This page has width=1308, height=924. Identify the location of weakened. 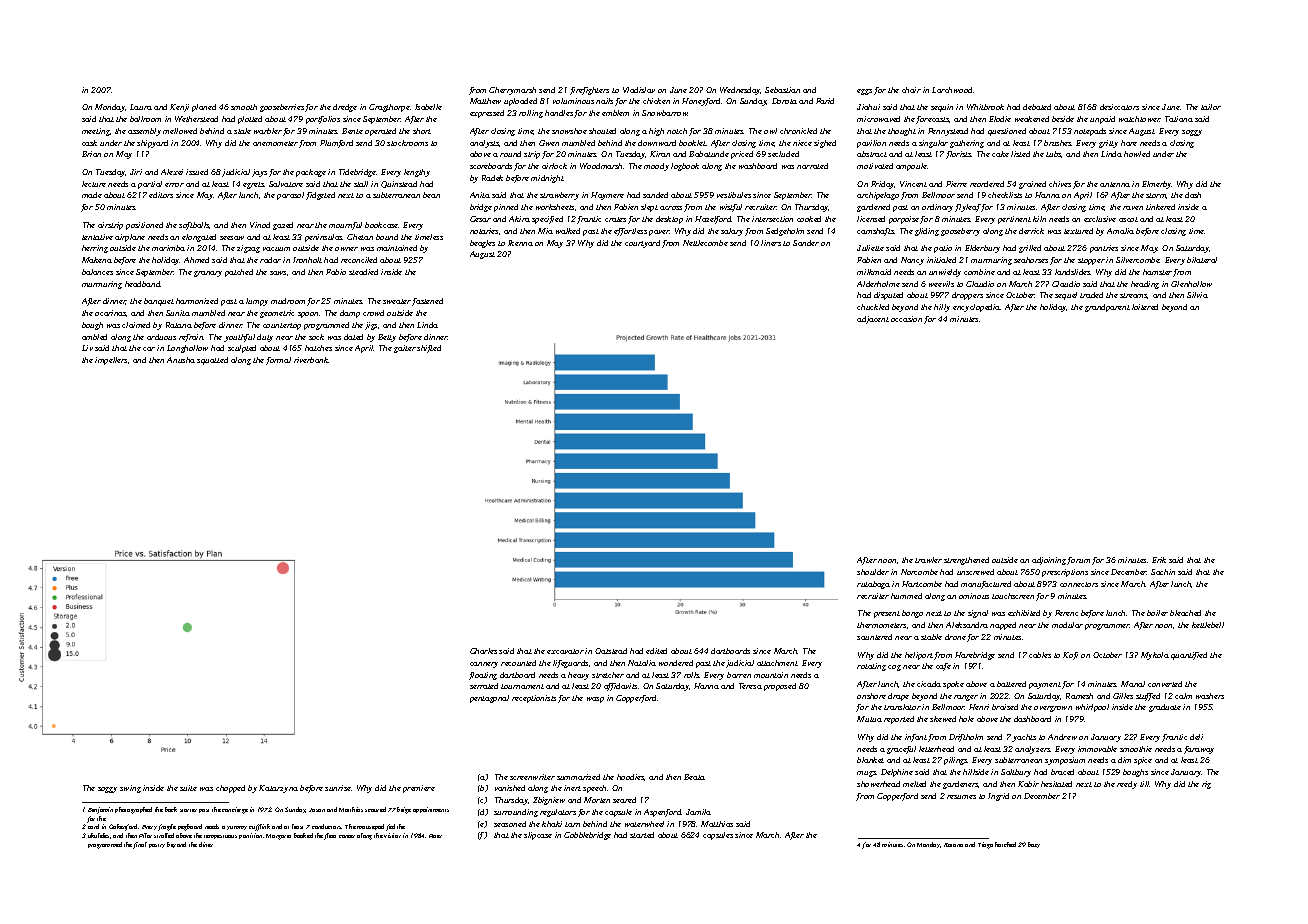
(1032, 119).
